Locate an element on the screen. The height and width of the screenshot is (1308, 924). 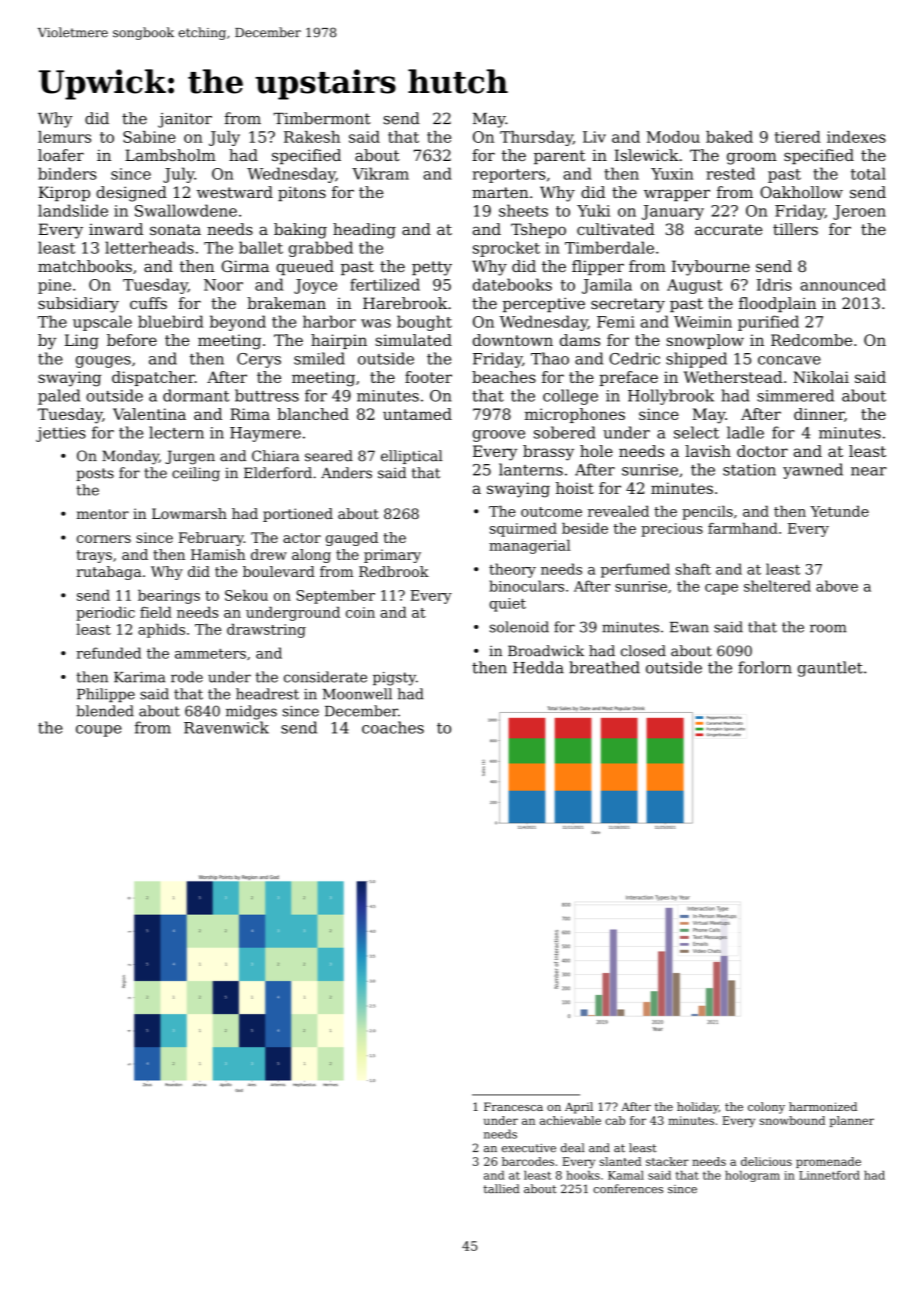
dispatcher is located at coordinates (153, 378).
